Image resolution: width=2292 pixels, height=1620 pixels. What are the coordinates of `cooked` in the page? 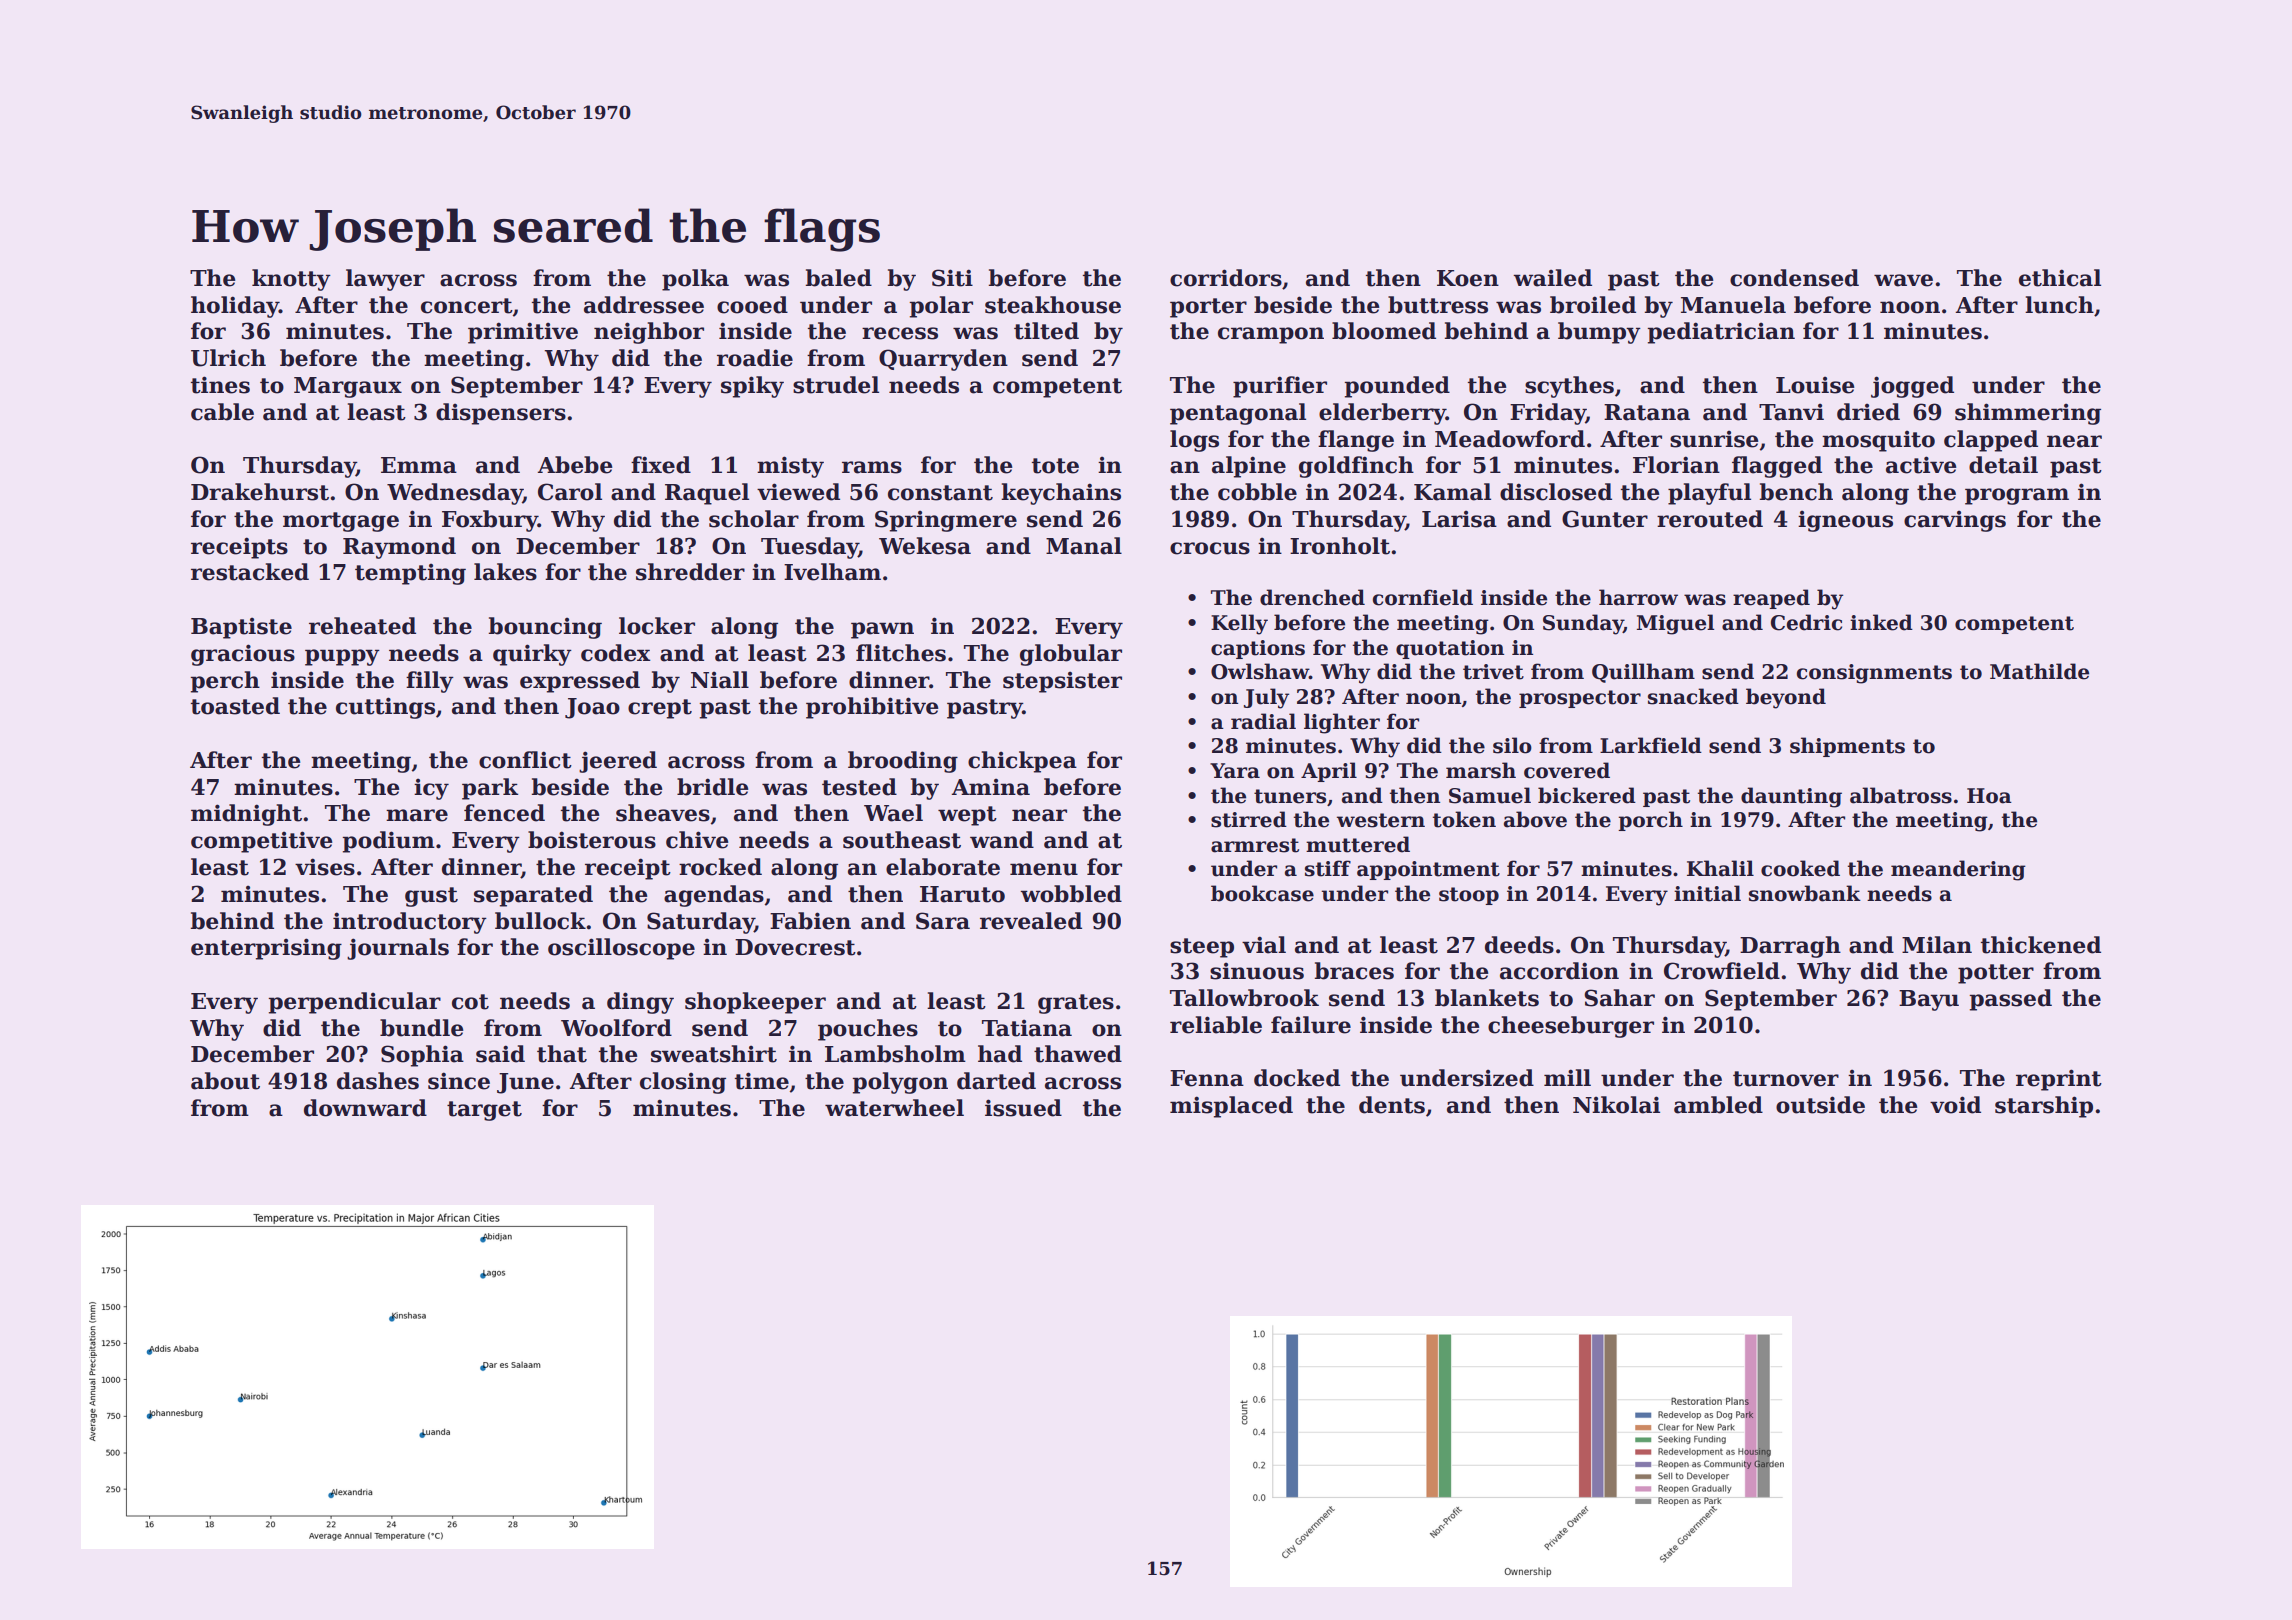 It's located at (1800, 868).
